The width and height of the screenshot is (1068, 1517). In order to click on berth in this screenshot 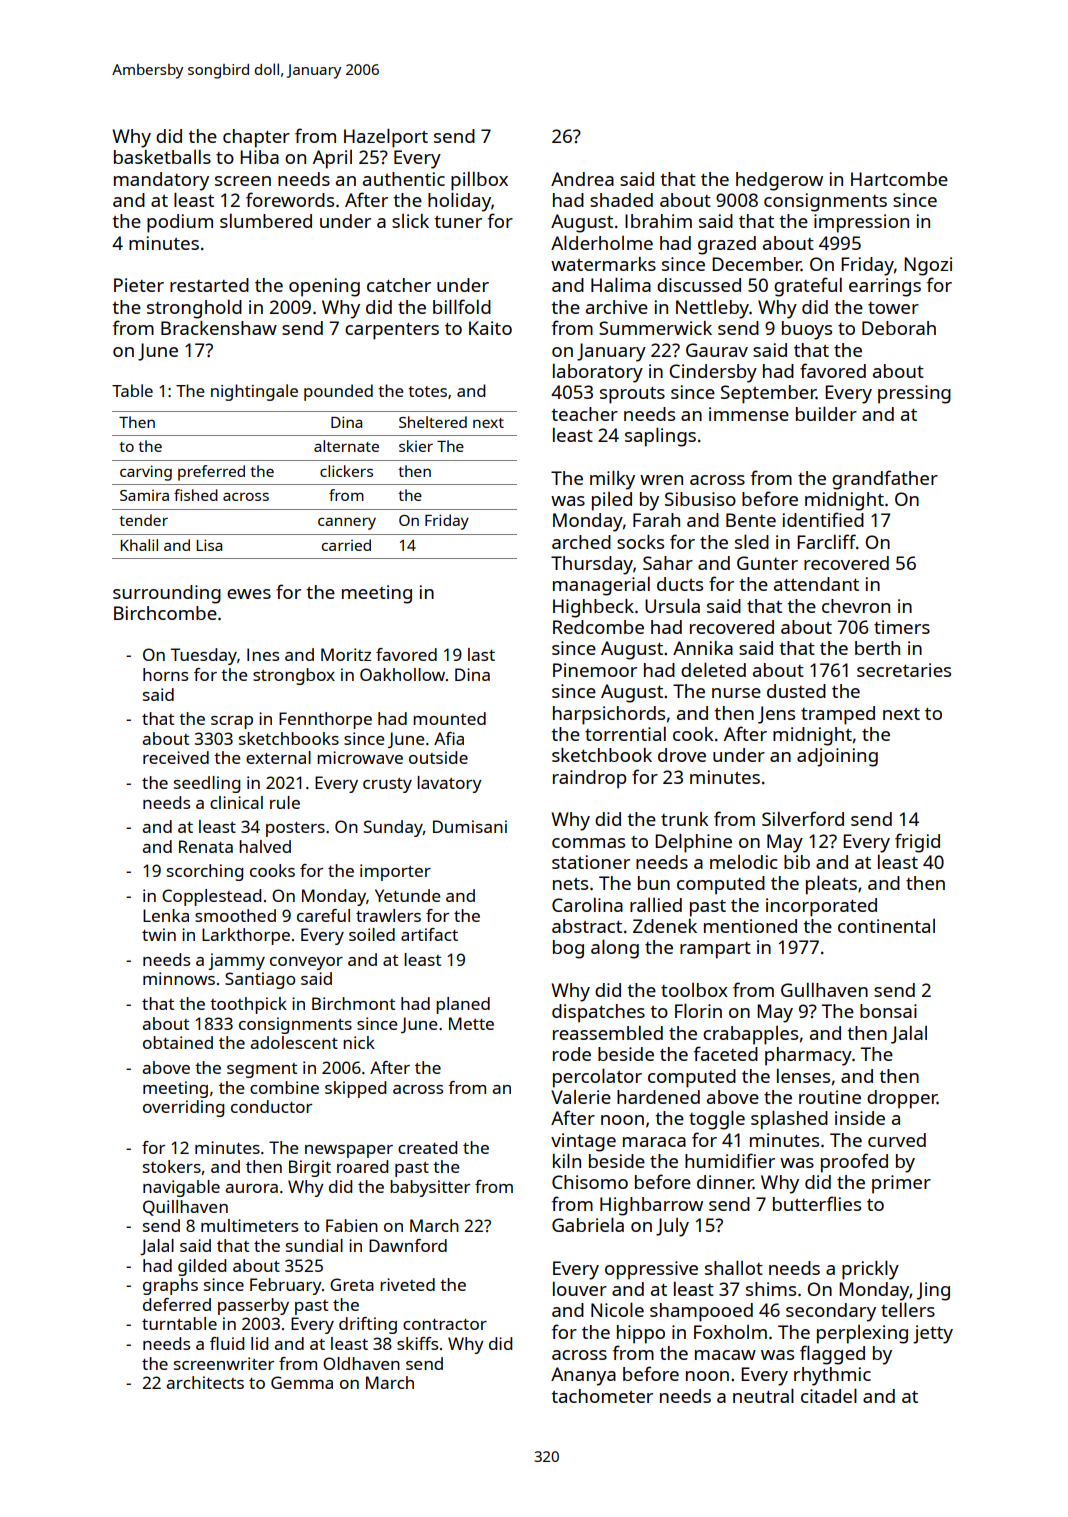, I will do `click(877, 648)`.
